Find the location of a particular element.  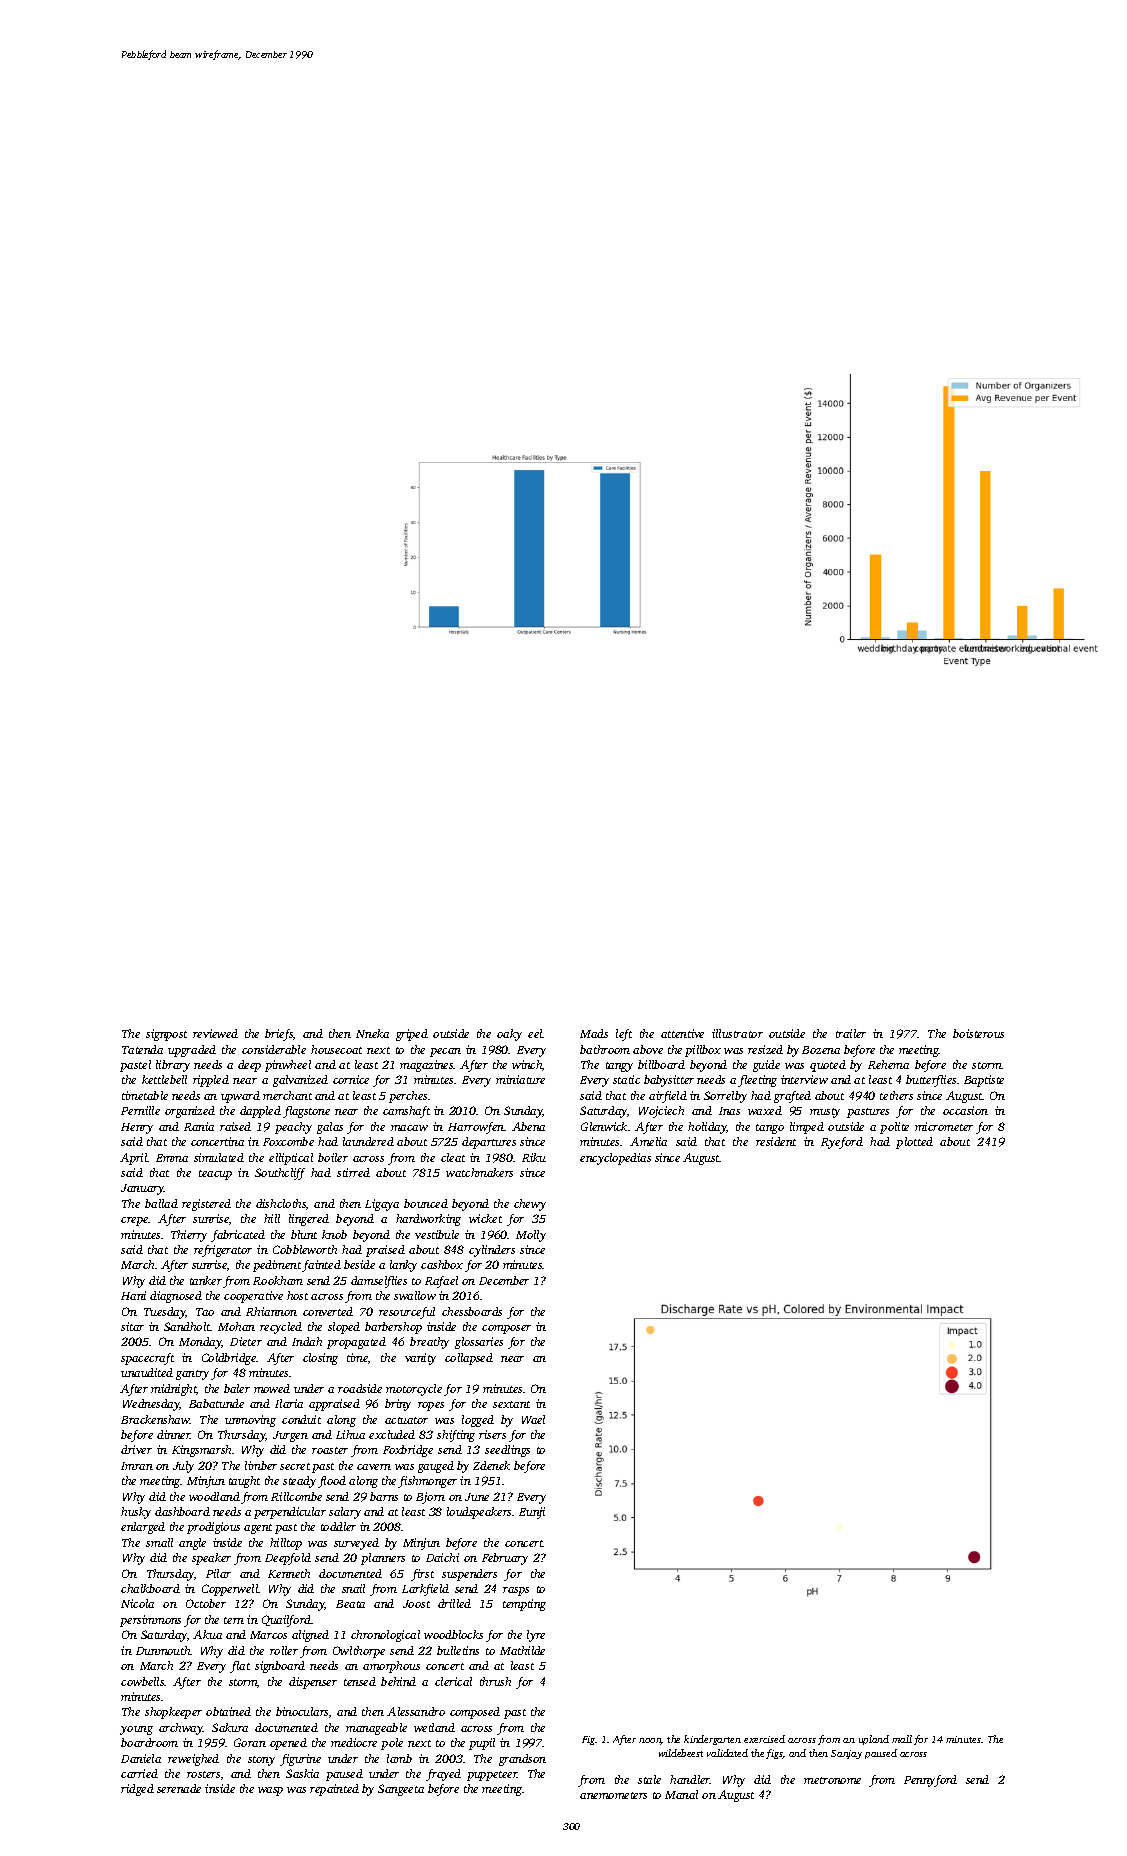

ridged is located at coordinates (137, 1790).
